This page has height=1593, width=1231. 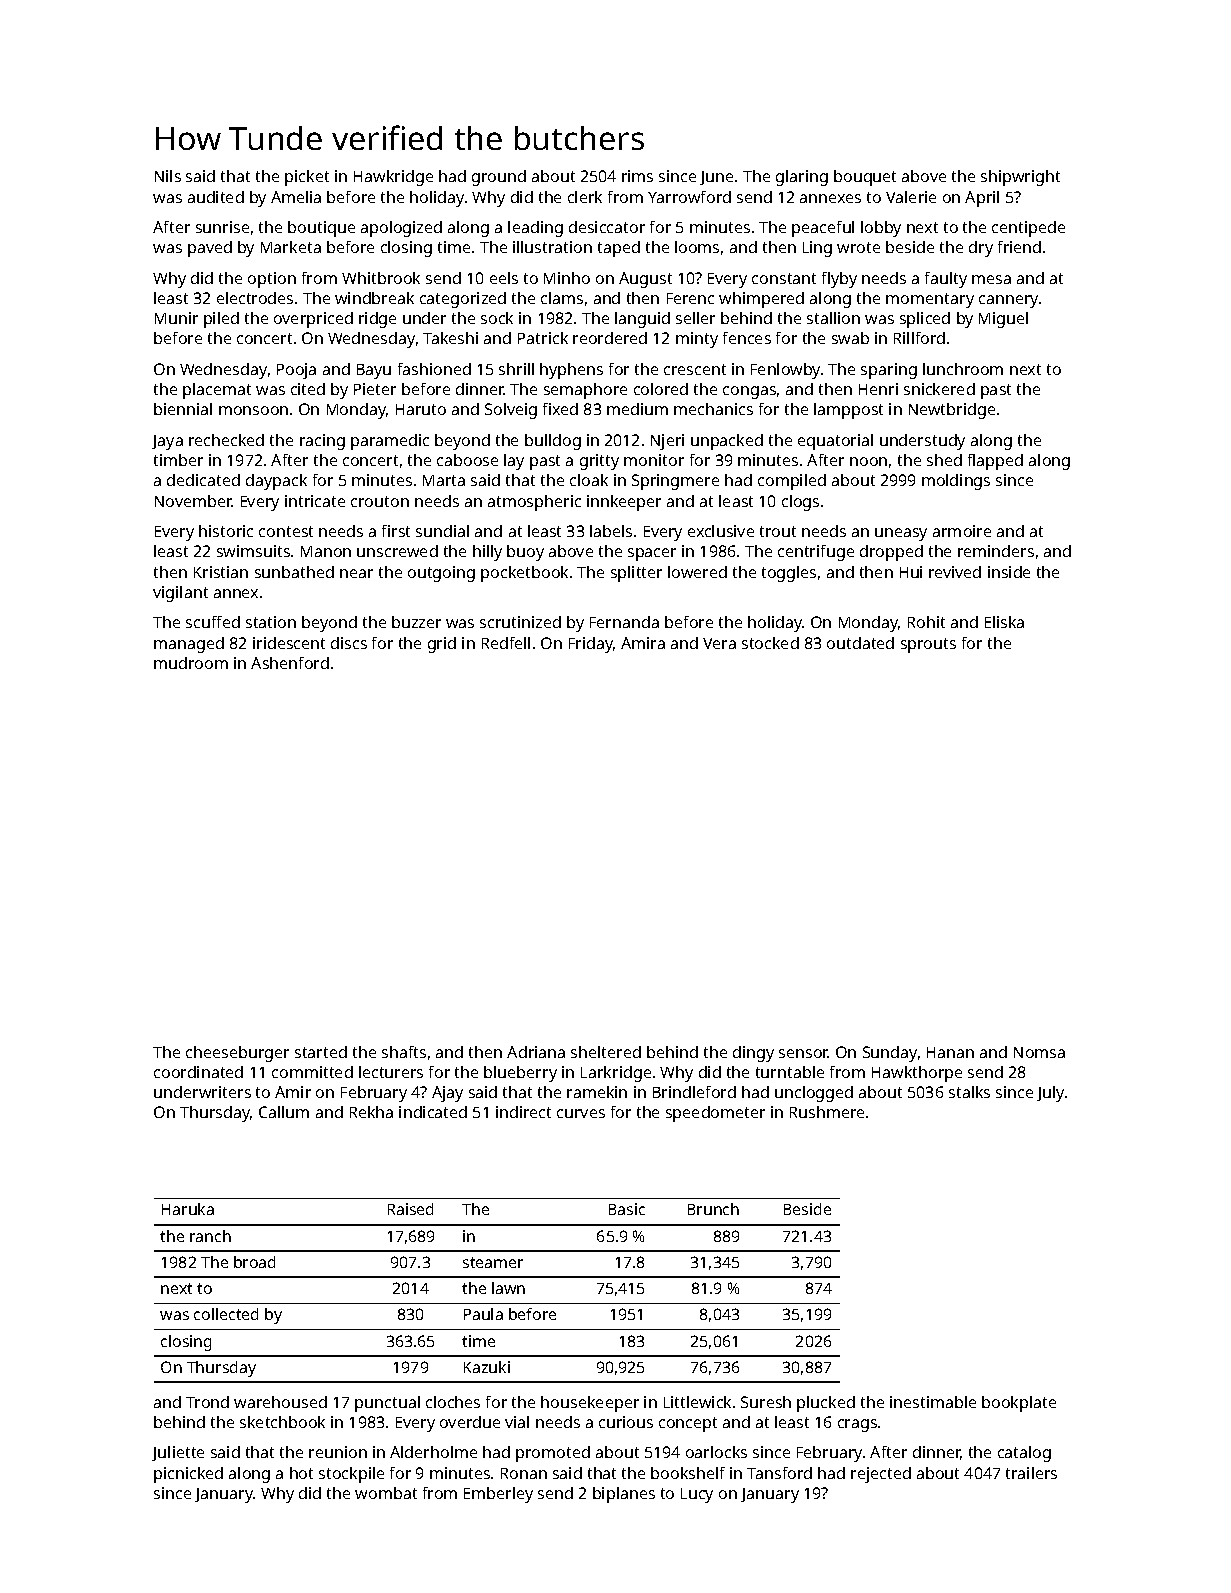 What do you see at coordinates (695, 369) in the page?
I see `crescent` at bounding box center [695, 369].
